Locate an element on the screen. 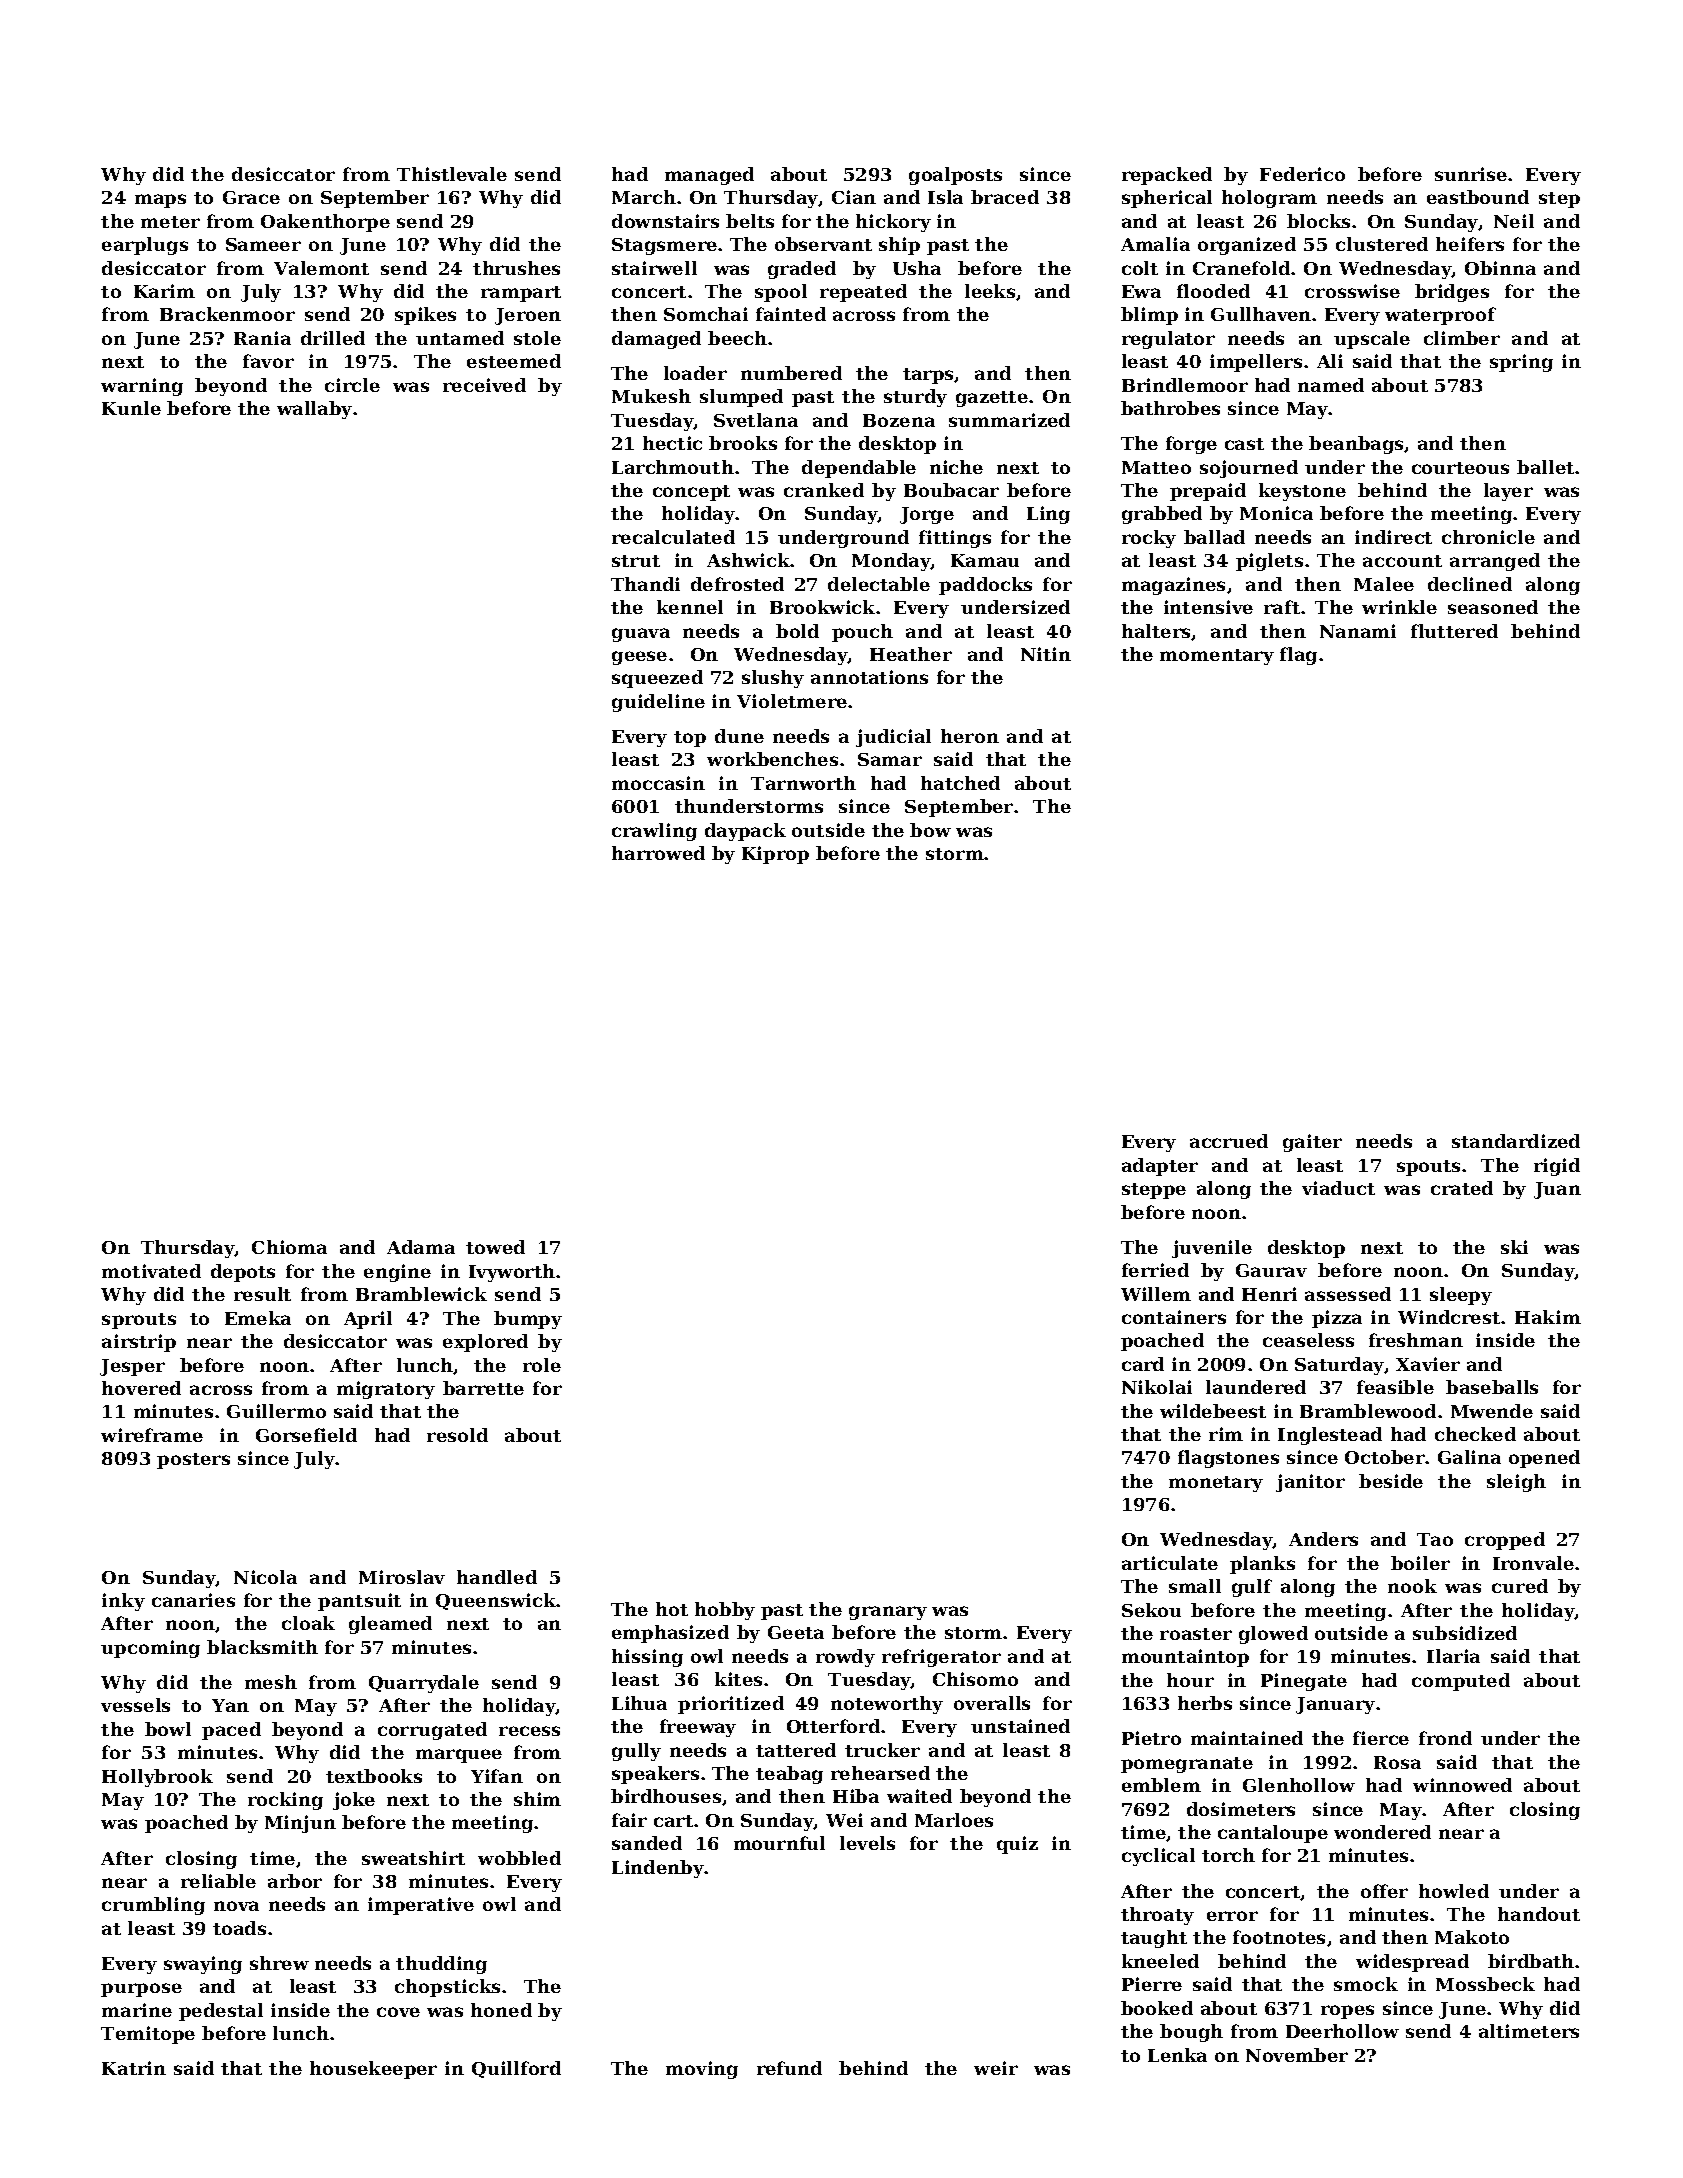 The height and width of the screenshot is (2178, 1683). Chioma is located at coordinates (289, 1247).
